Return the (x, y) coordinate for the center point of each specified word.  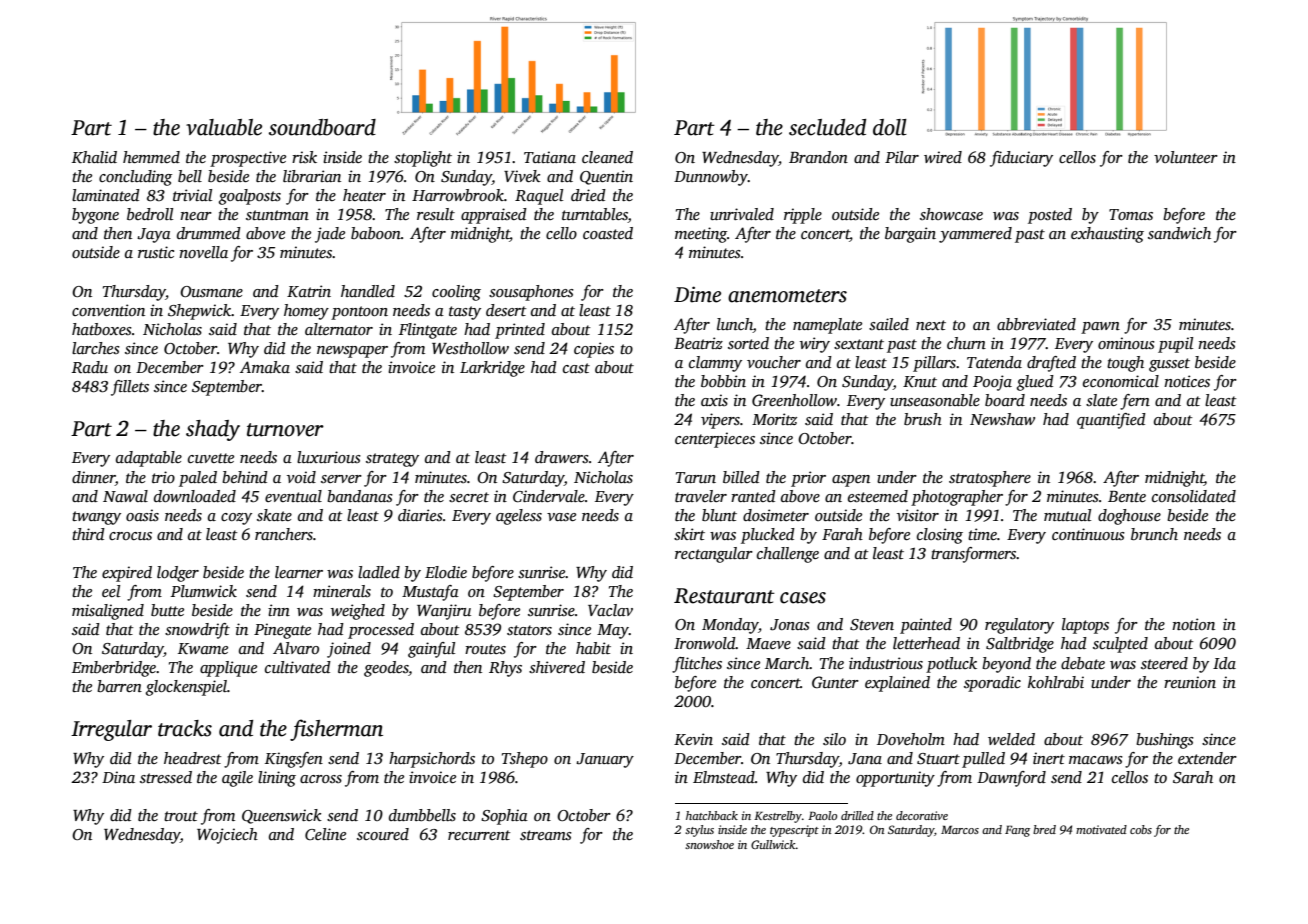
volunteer (1186, 157)
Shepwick (200, 312)
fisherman (336, 730)
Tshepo (525, 760)
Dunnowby (711, 178)
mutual (1067, 515)
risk (304, 157)
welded (1011, 739)
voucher (774, 362)
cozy (236, 519)
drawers (562, 457)
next (931, 325)
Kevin (693, 739)
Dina (118, 777)
